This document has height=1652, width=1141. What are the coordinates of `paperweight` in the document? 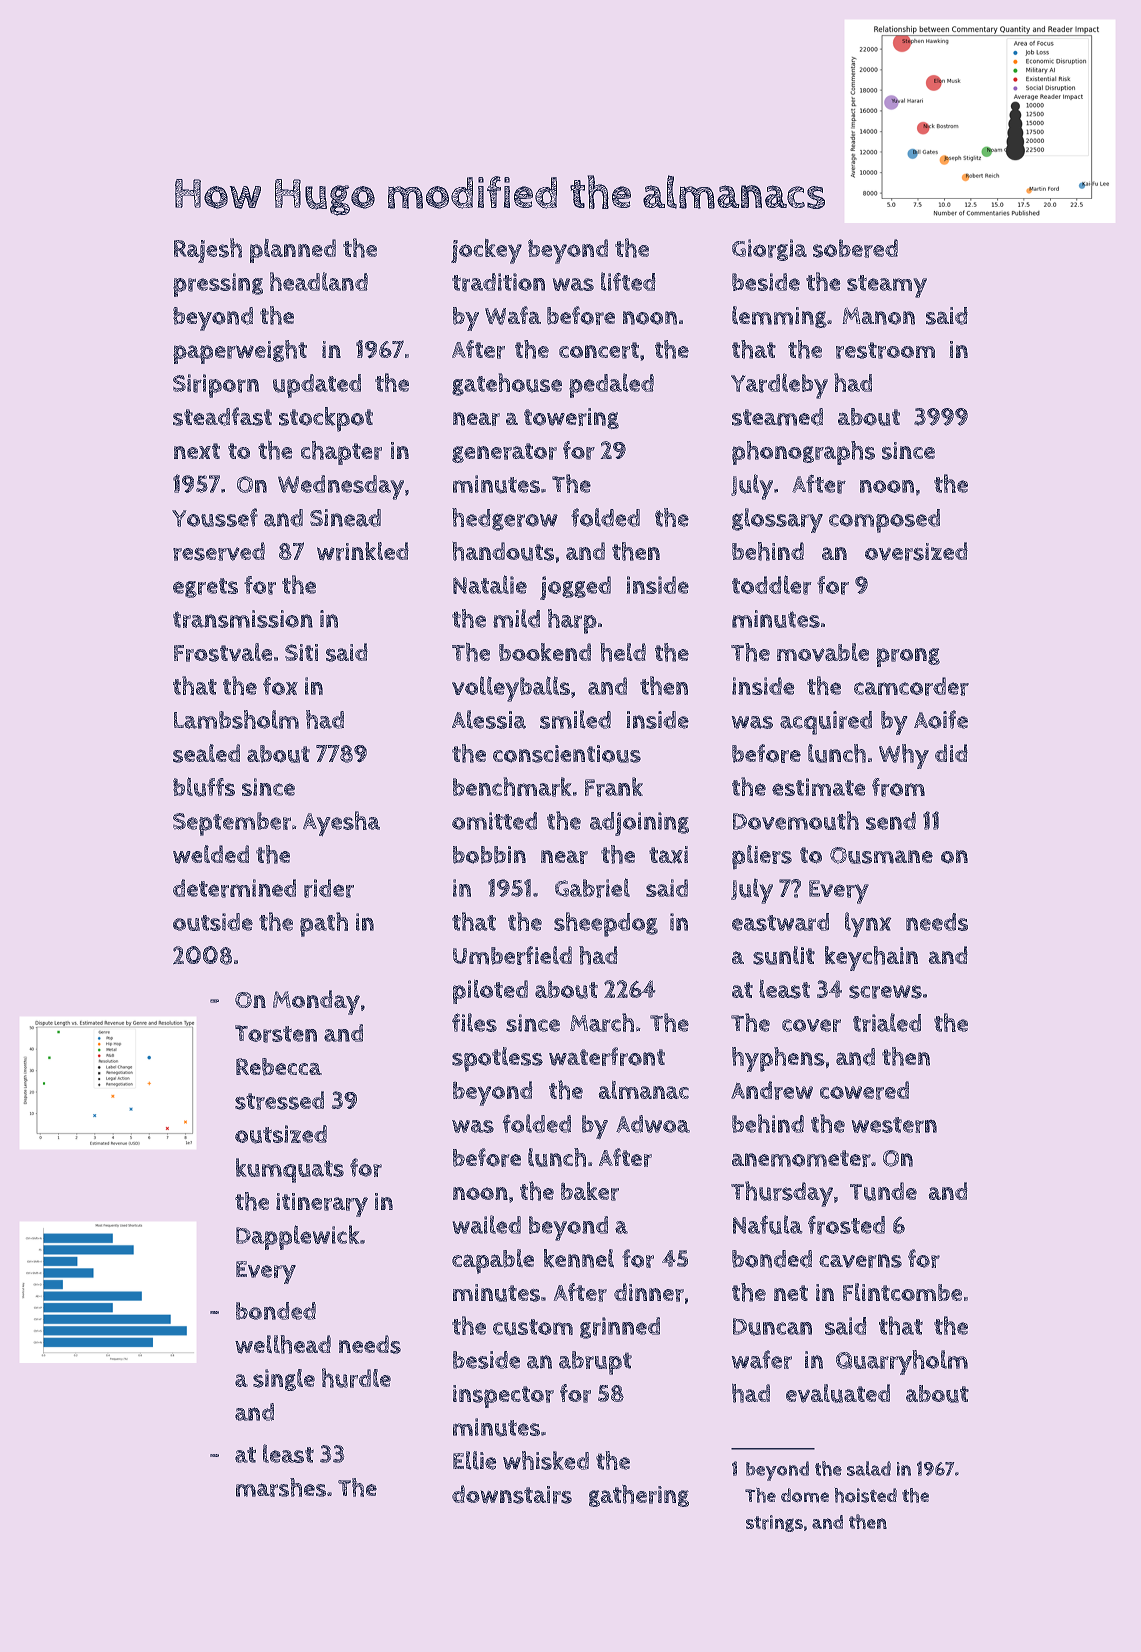 It's located at (240, 352).
